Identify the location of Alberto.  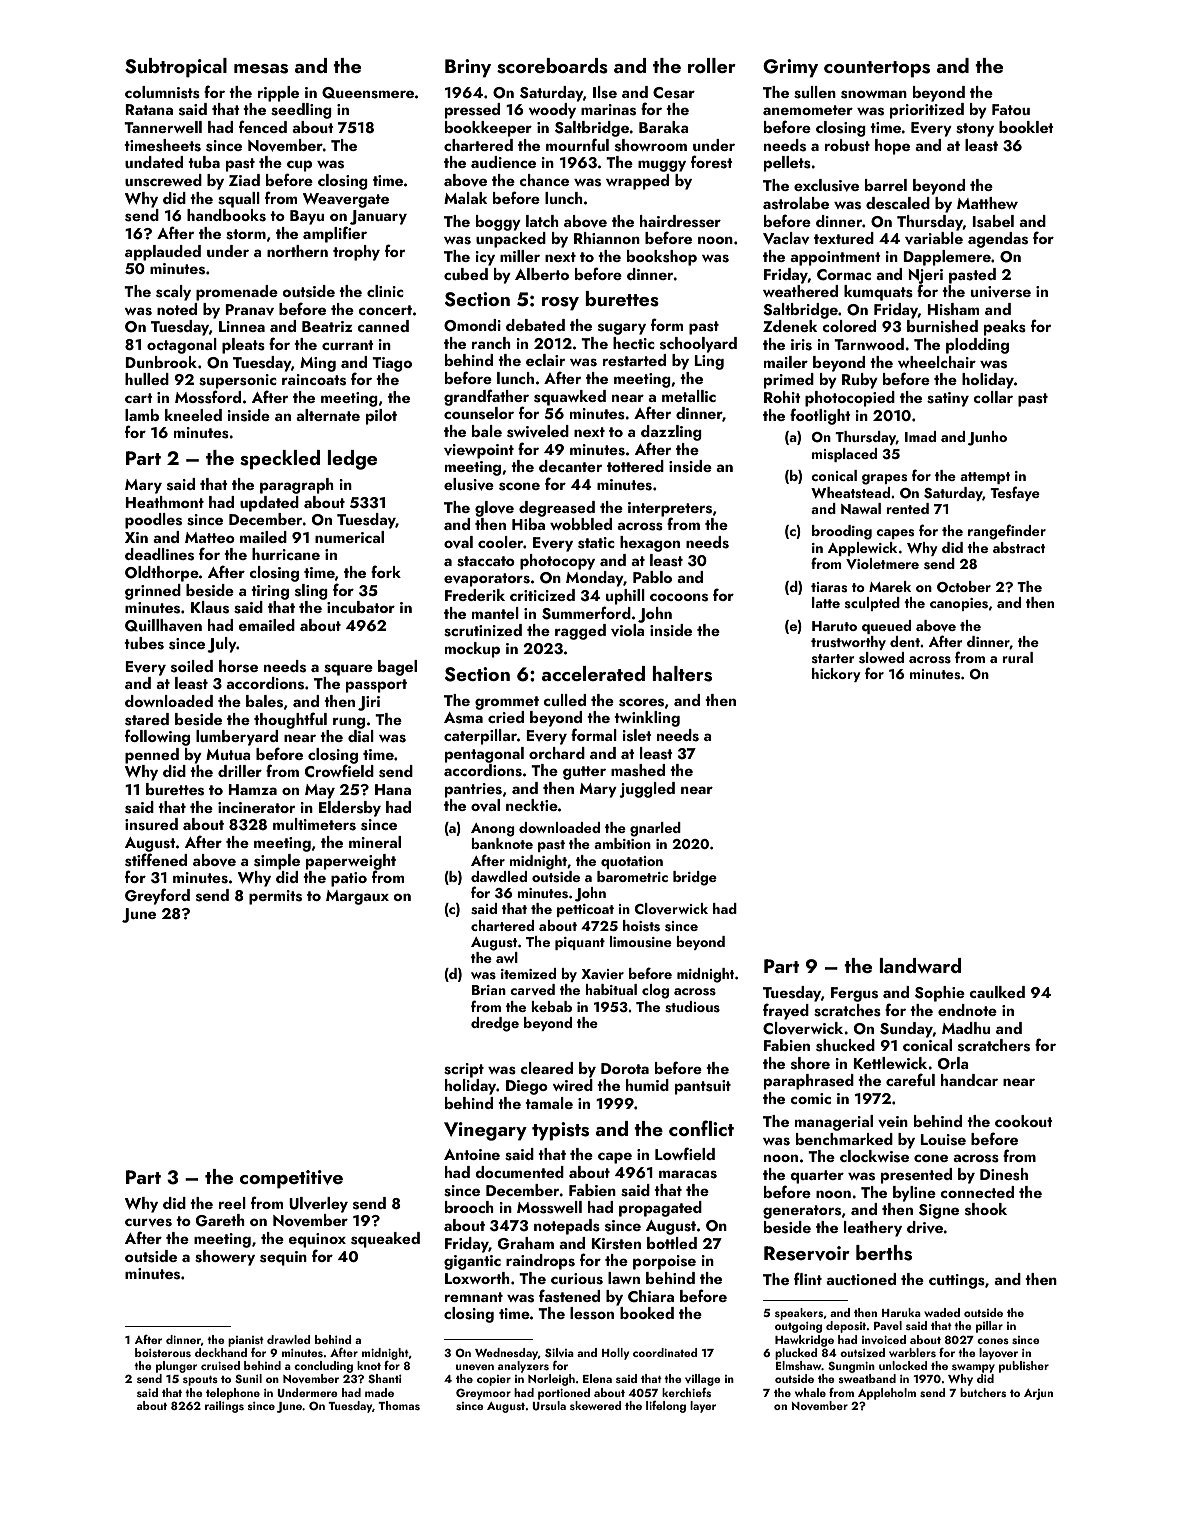
(542, 274).
